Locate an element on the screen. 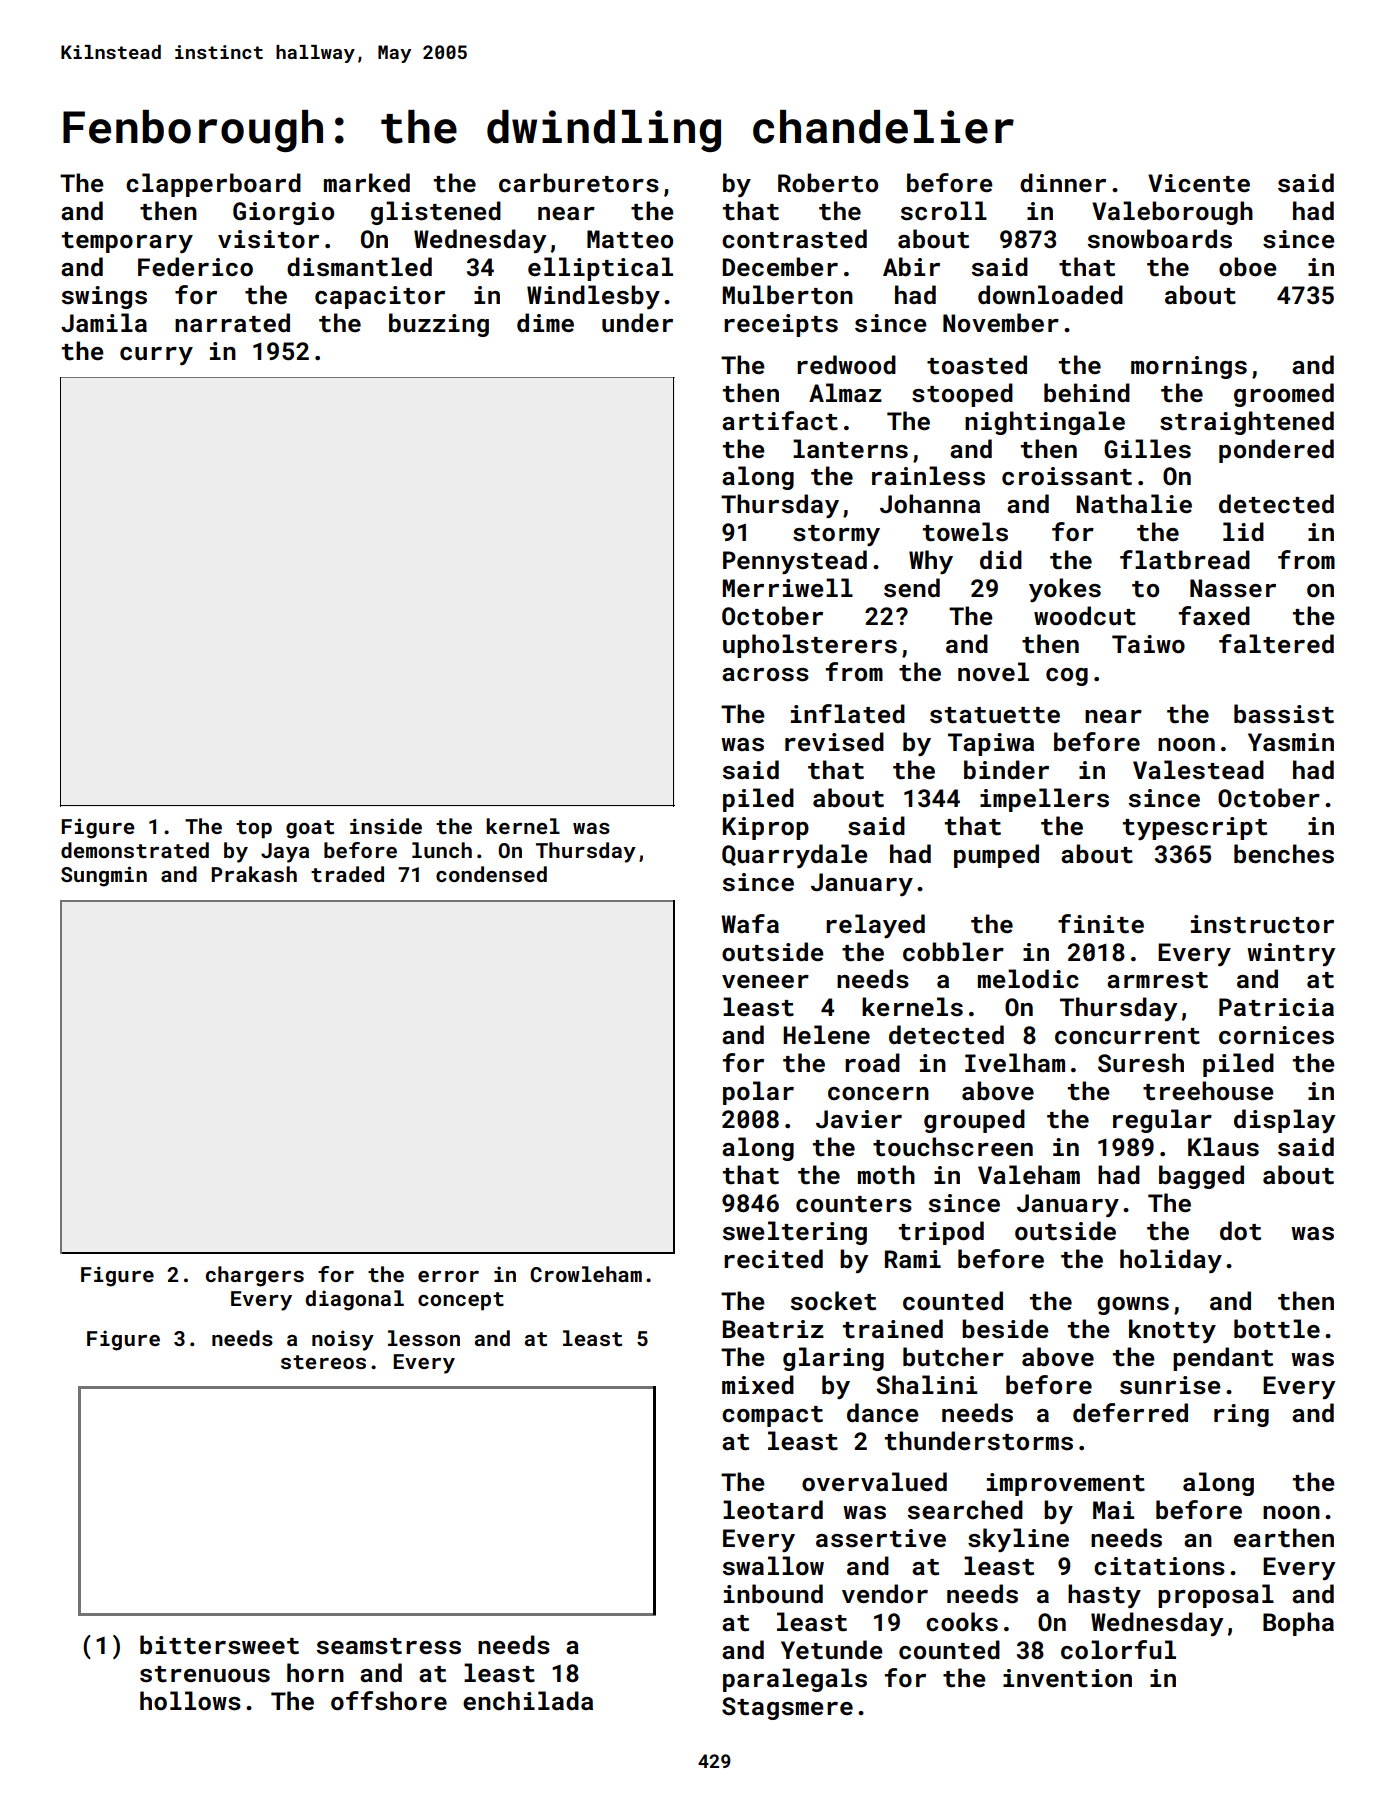 The image size is (1396, 1806). contrasted is located at coordinates (794, 239).
